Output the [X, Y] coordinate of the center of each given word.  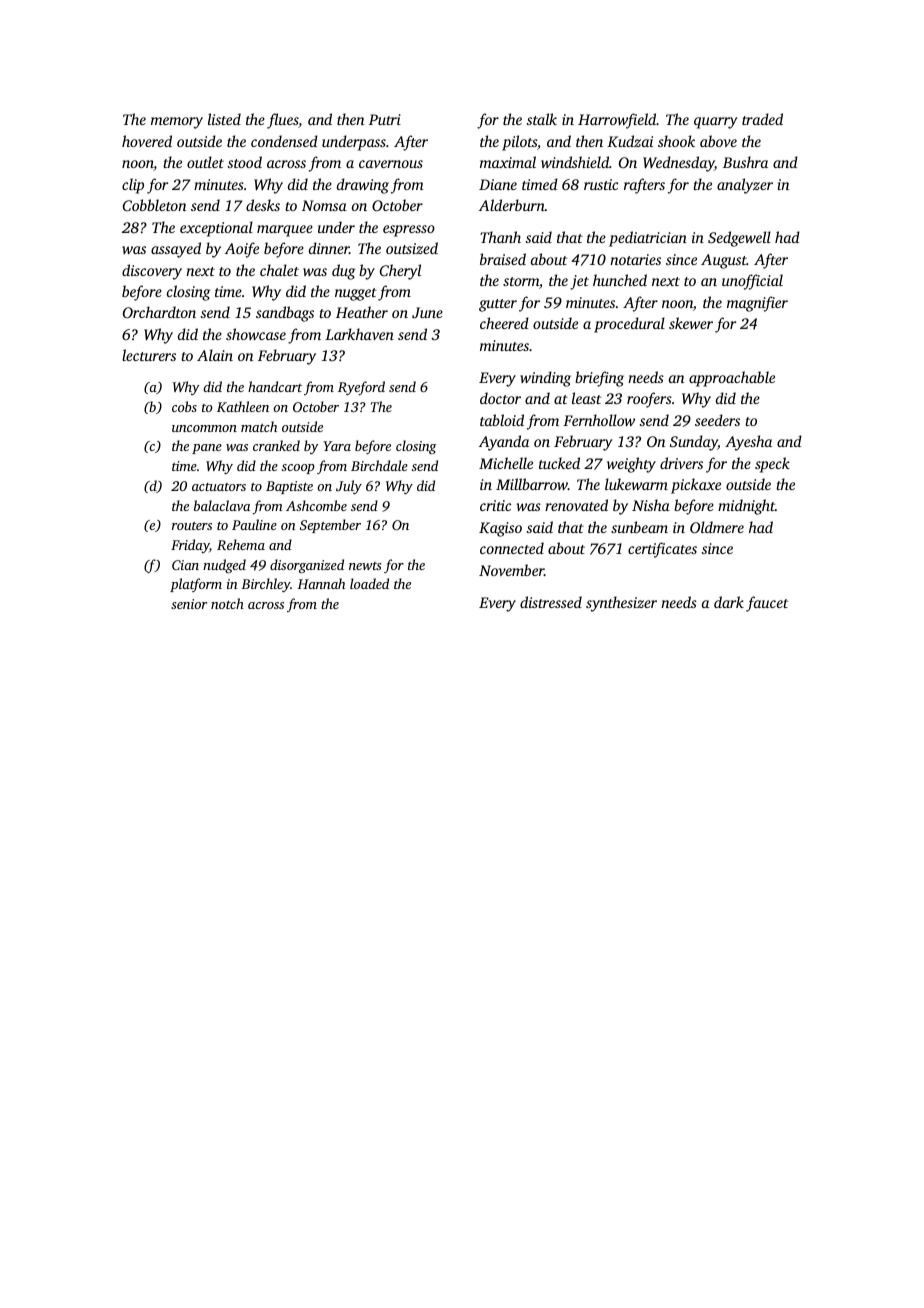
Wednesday [679, 164]
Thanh [500, 237]
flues [282, 121]
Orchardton [159, 312]
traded [762, 119]
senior [189, 604]
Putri [385, 119]
